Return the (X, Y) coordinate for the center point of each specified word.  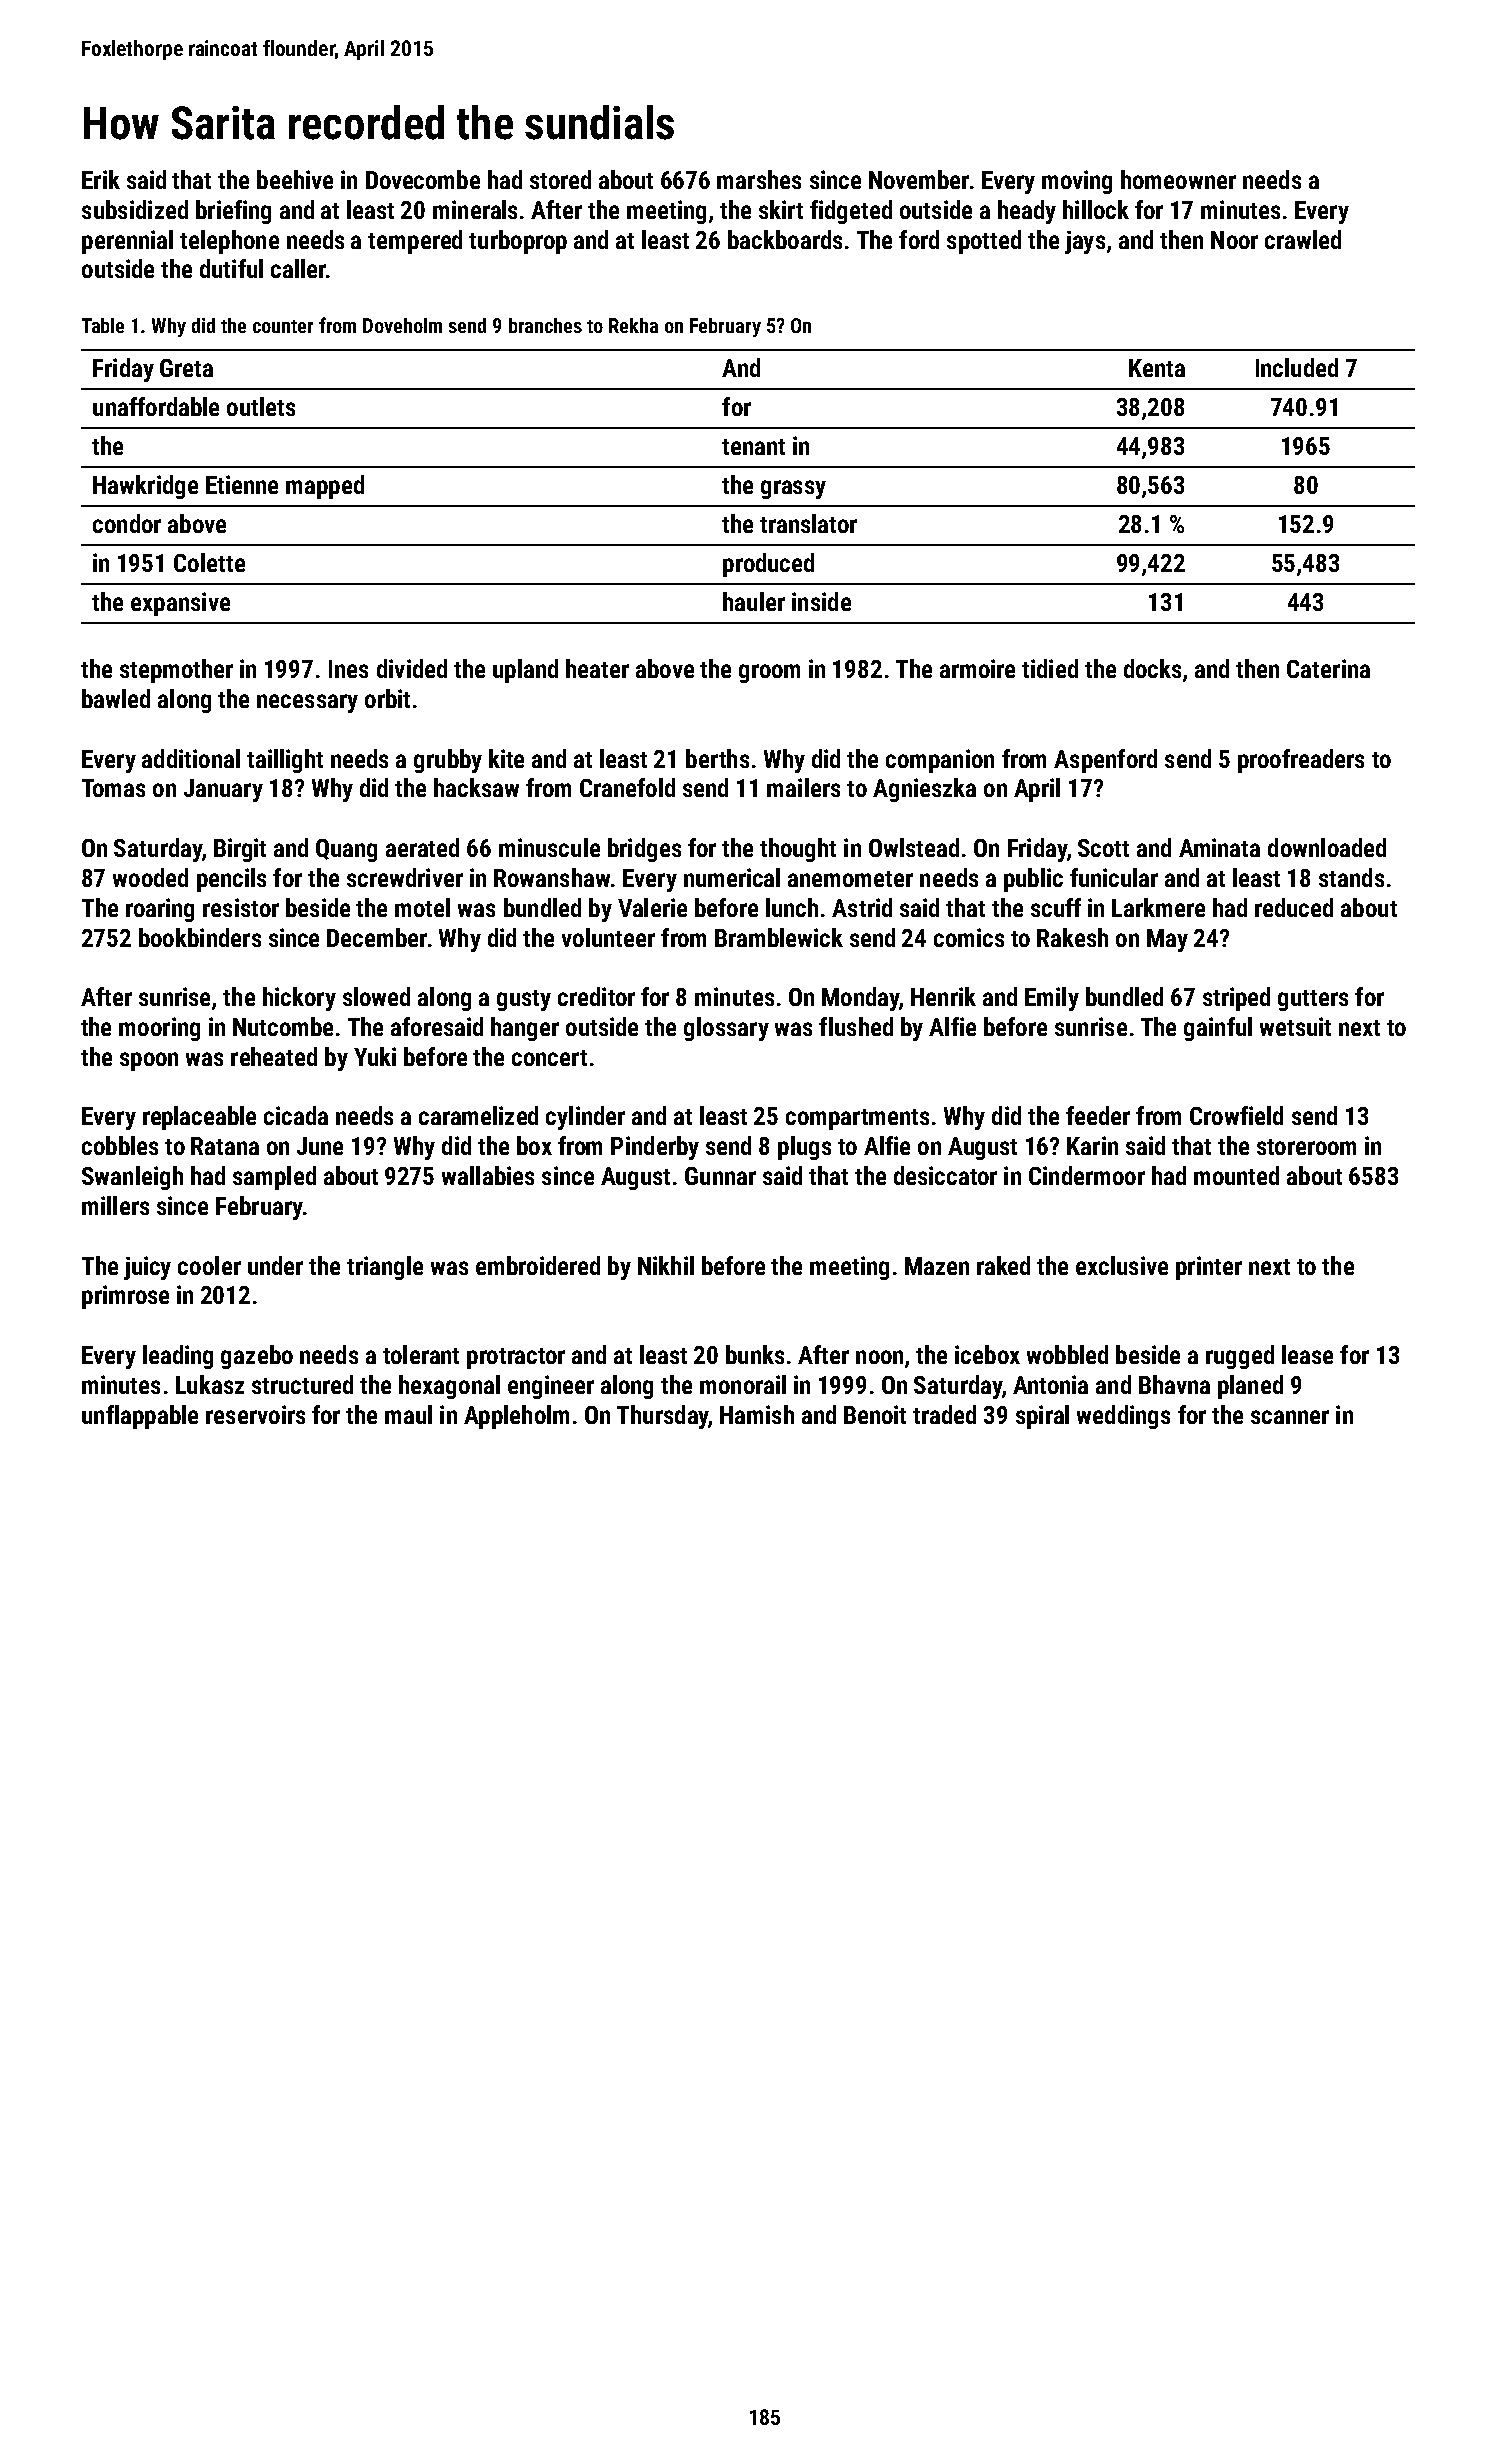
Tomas (113, 788)
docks (1152, 668)
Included (1297, 367)
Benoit (875, 1414)
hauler (754, 601)
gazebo (257, 1357)
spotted (984, 242)
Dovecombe (423, 179)
